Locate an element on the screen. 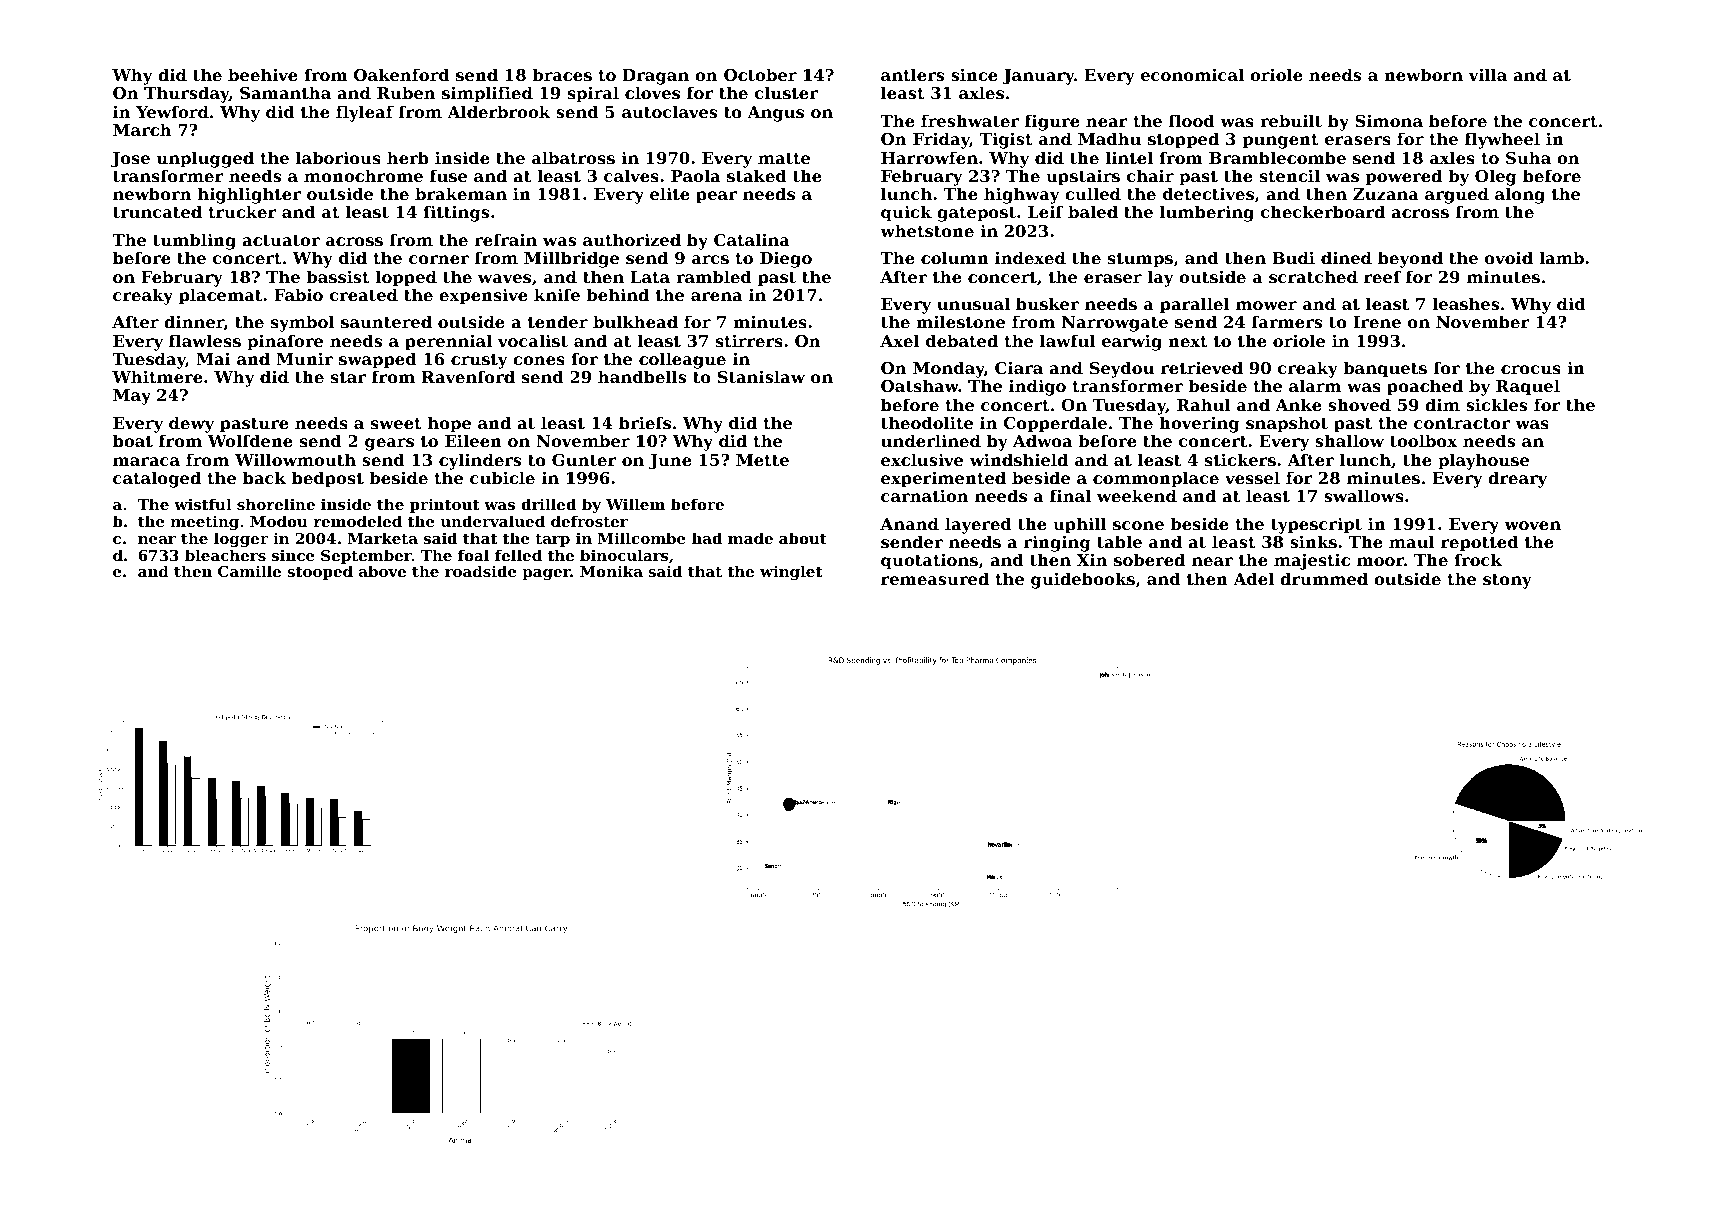 The image size is (1719, 1216). banquets is located at coordinates (1385, 369).
